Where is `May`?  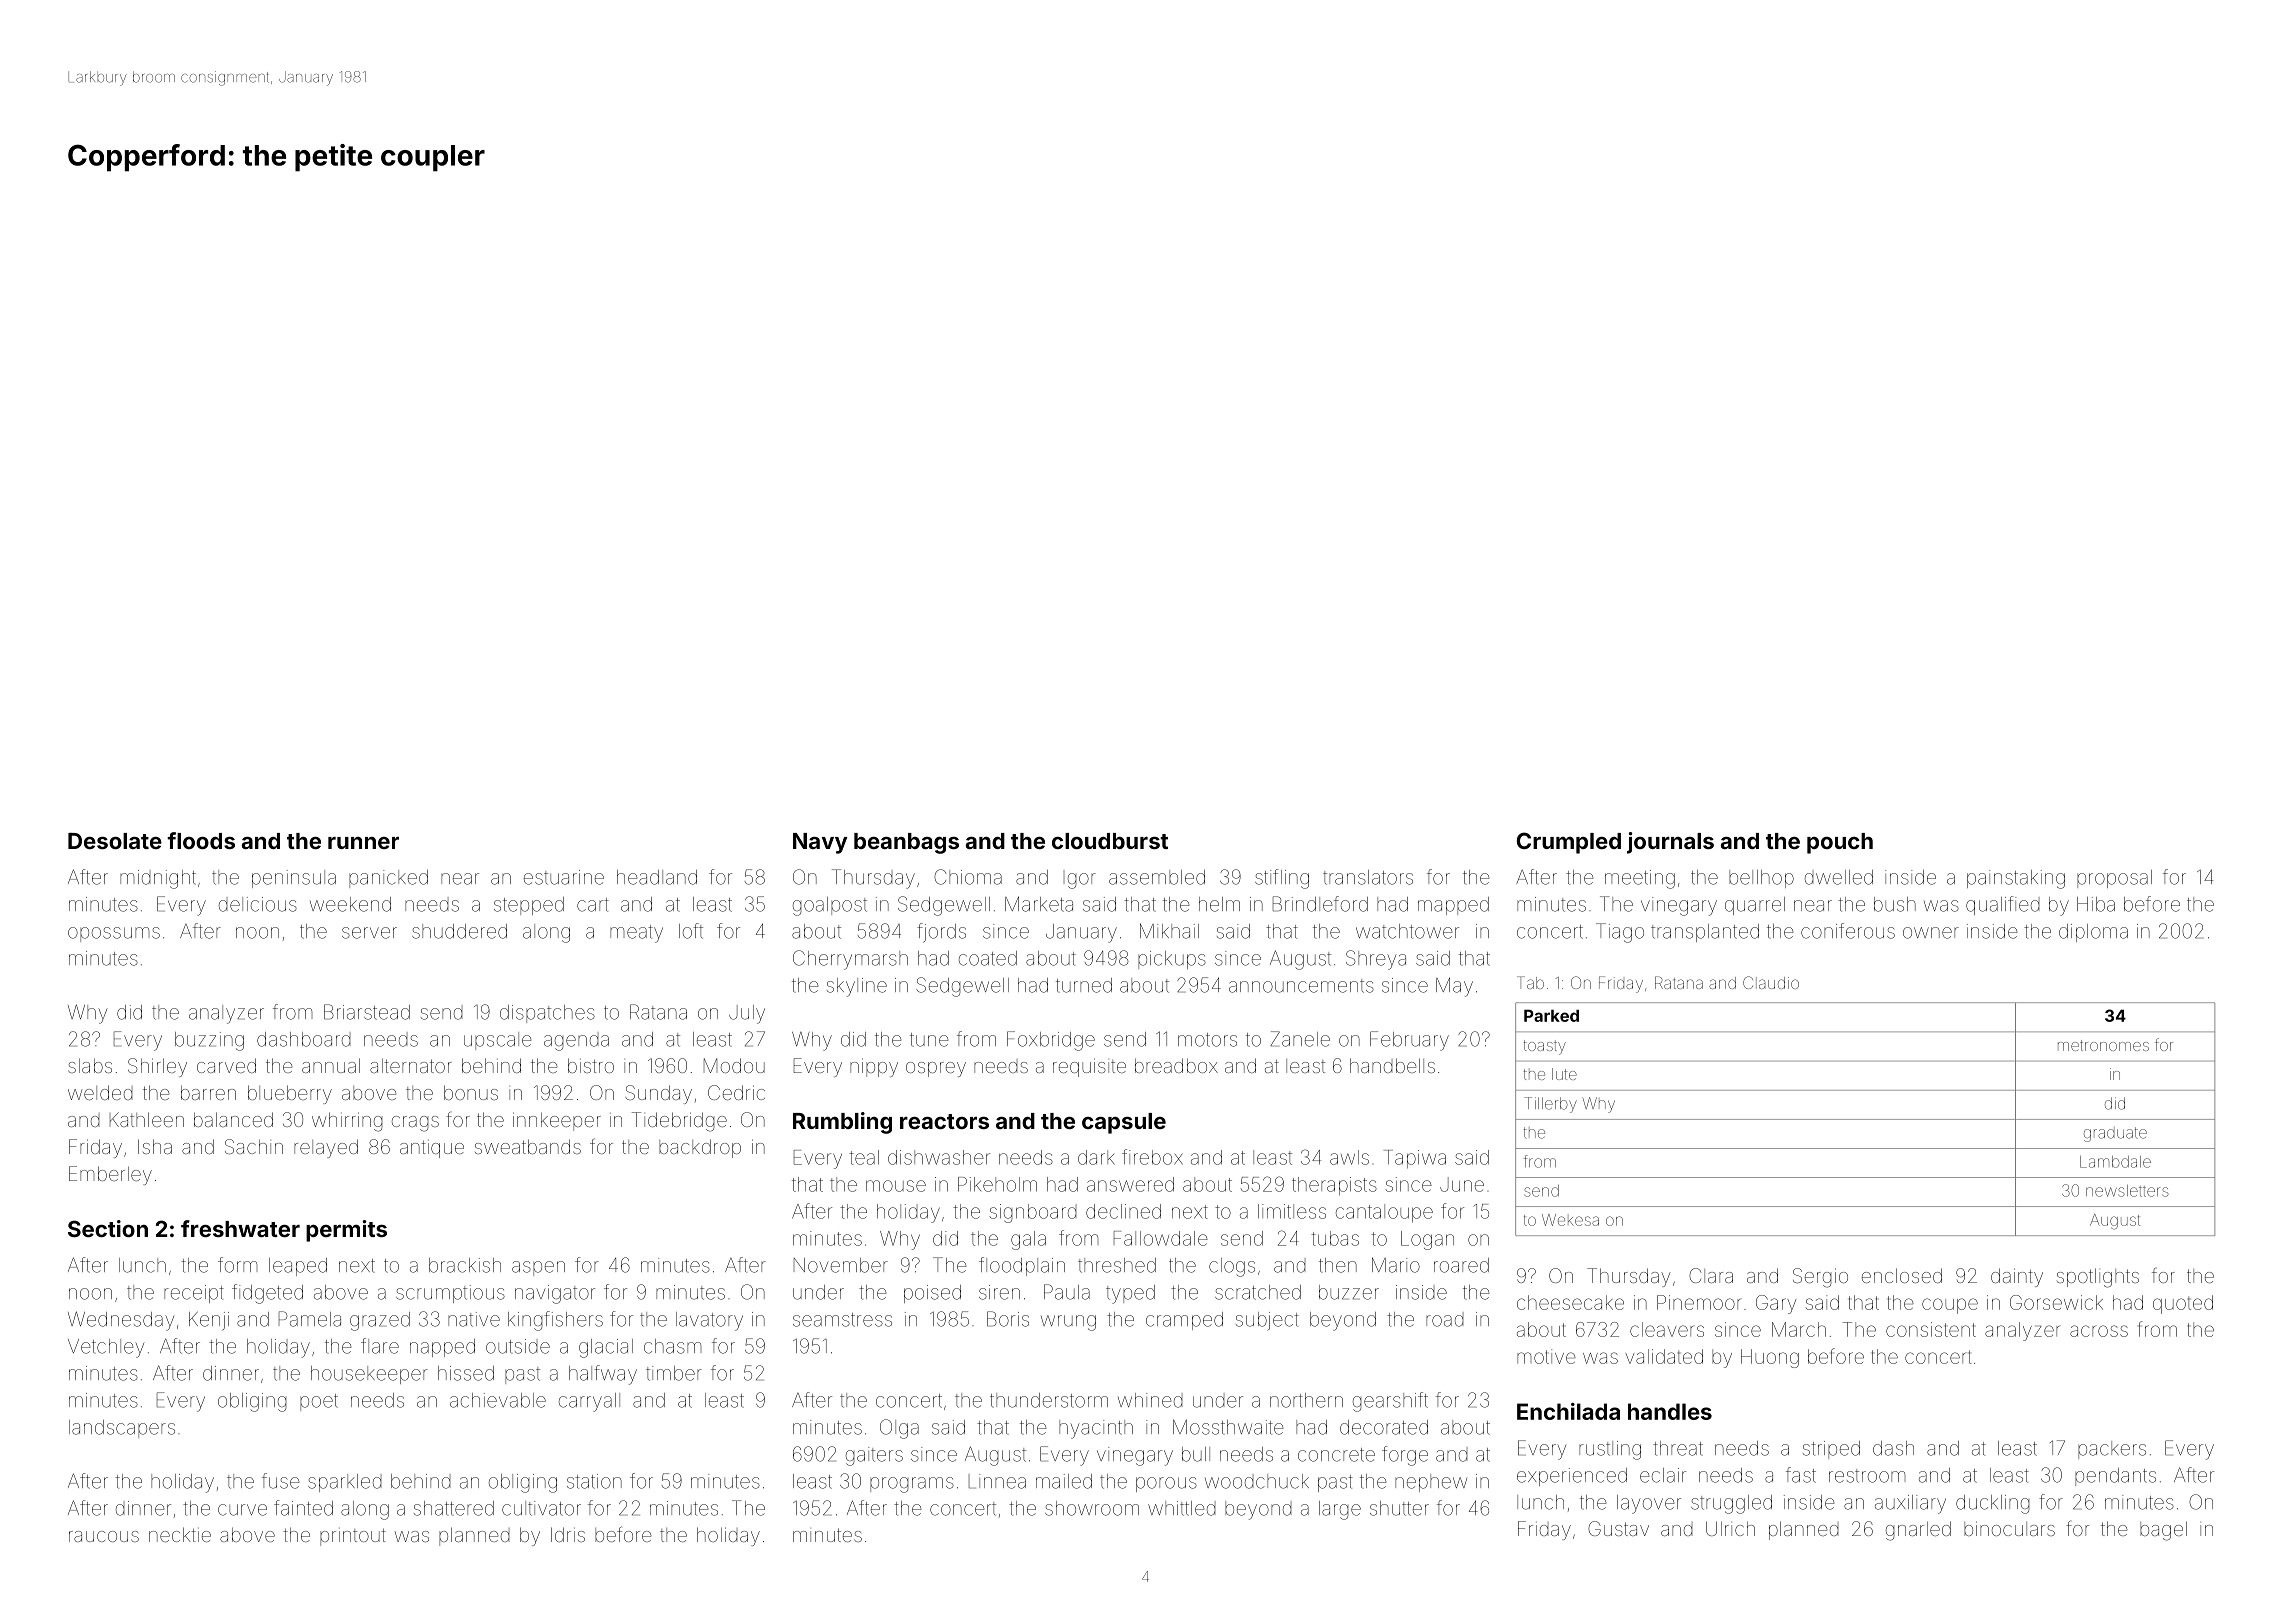
May is located at coordinates (1454, 987).
